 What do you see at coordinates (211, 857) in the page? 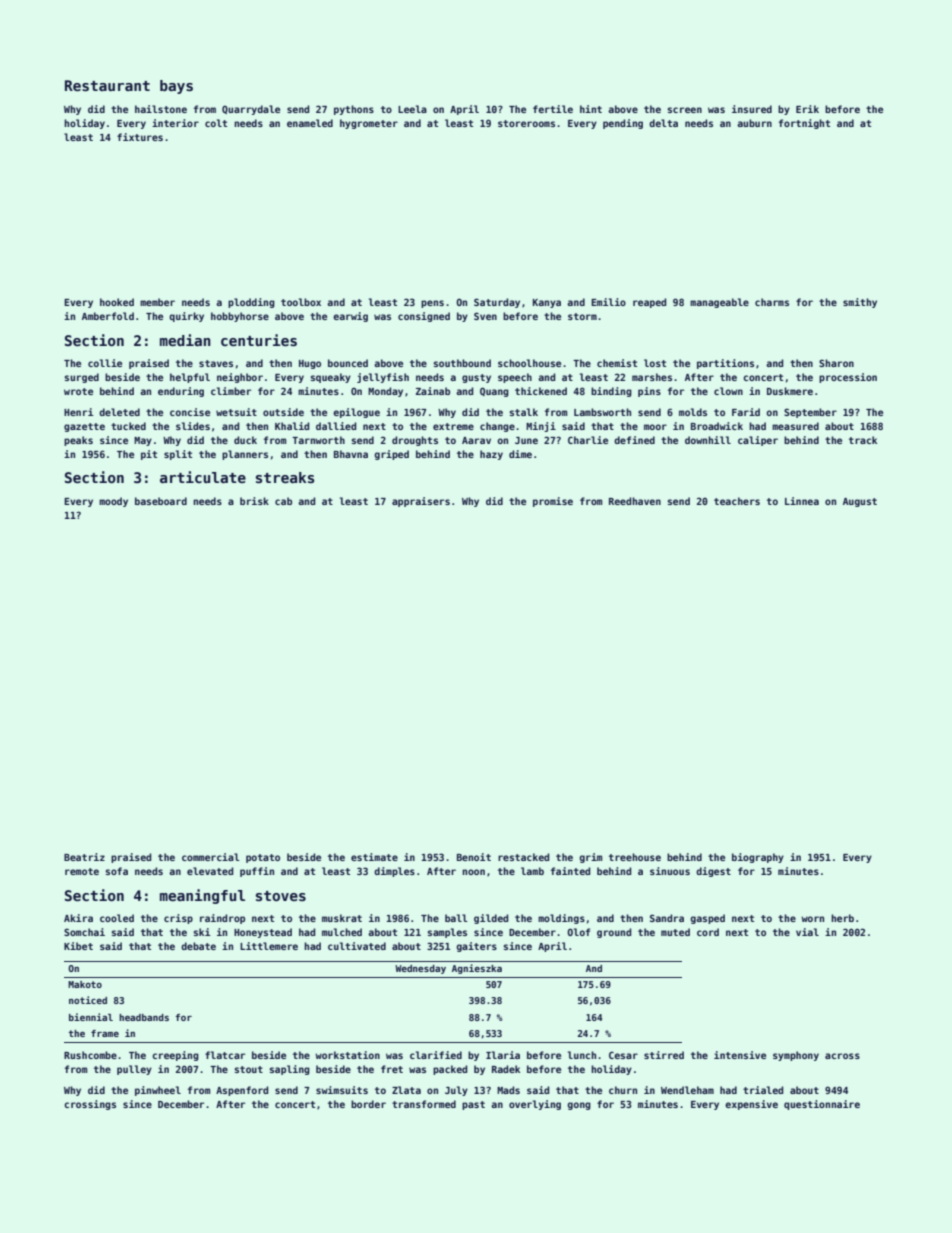
I see `commercial` at bounding box center [211, 857].
